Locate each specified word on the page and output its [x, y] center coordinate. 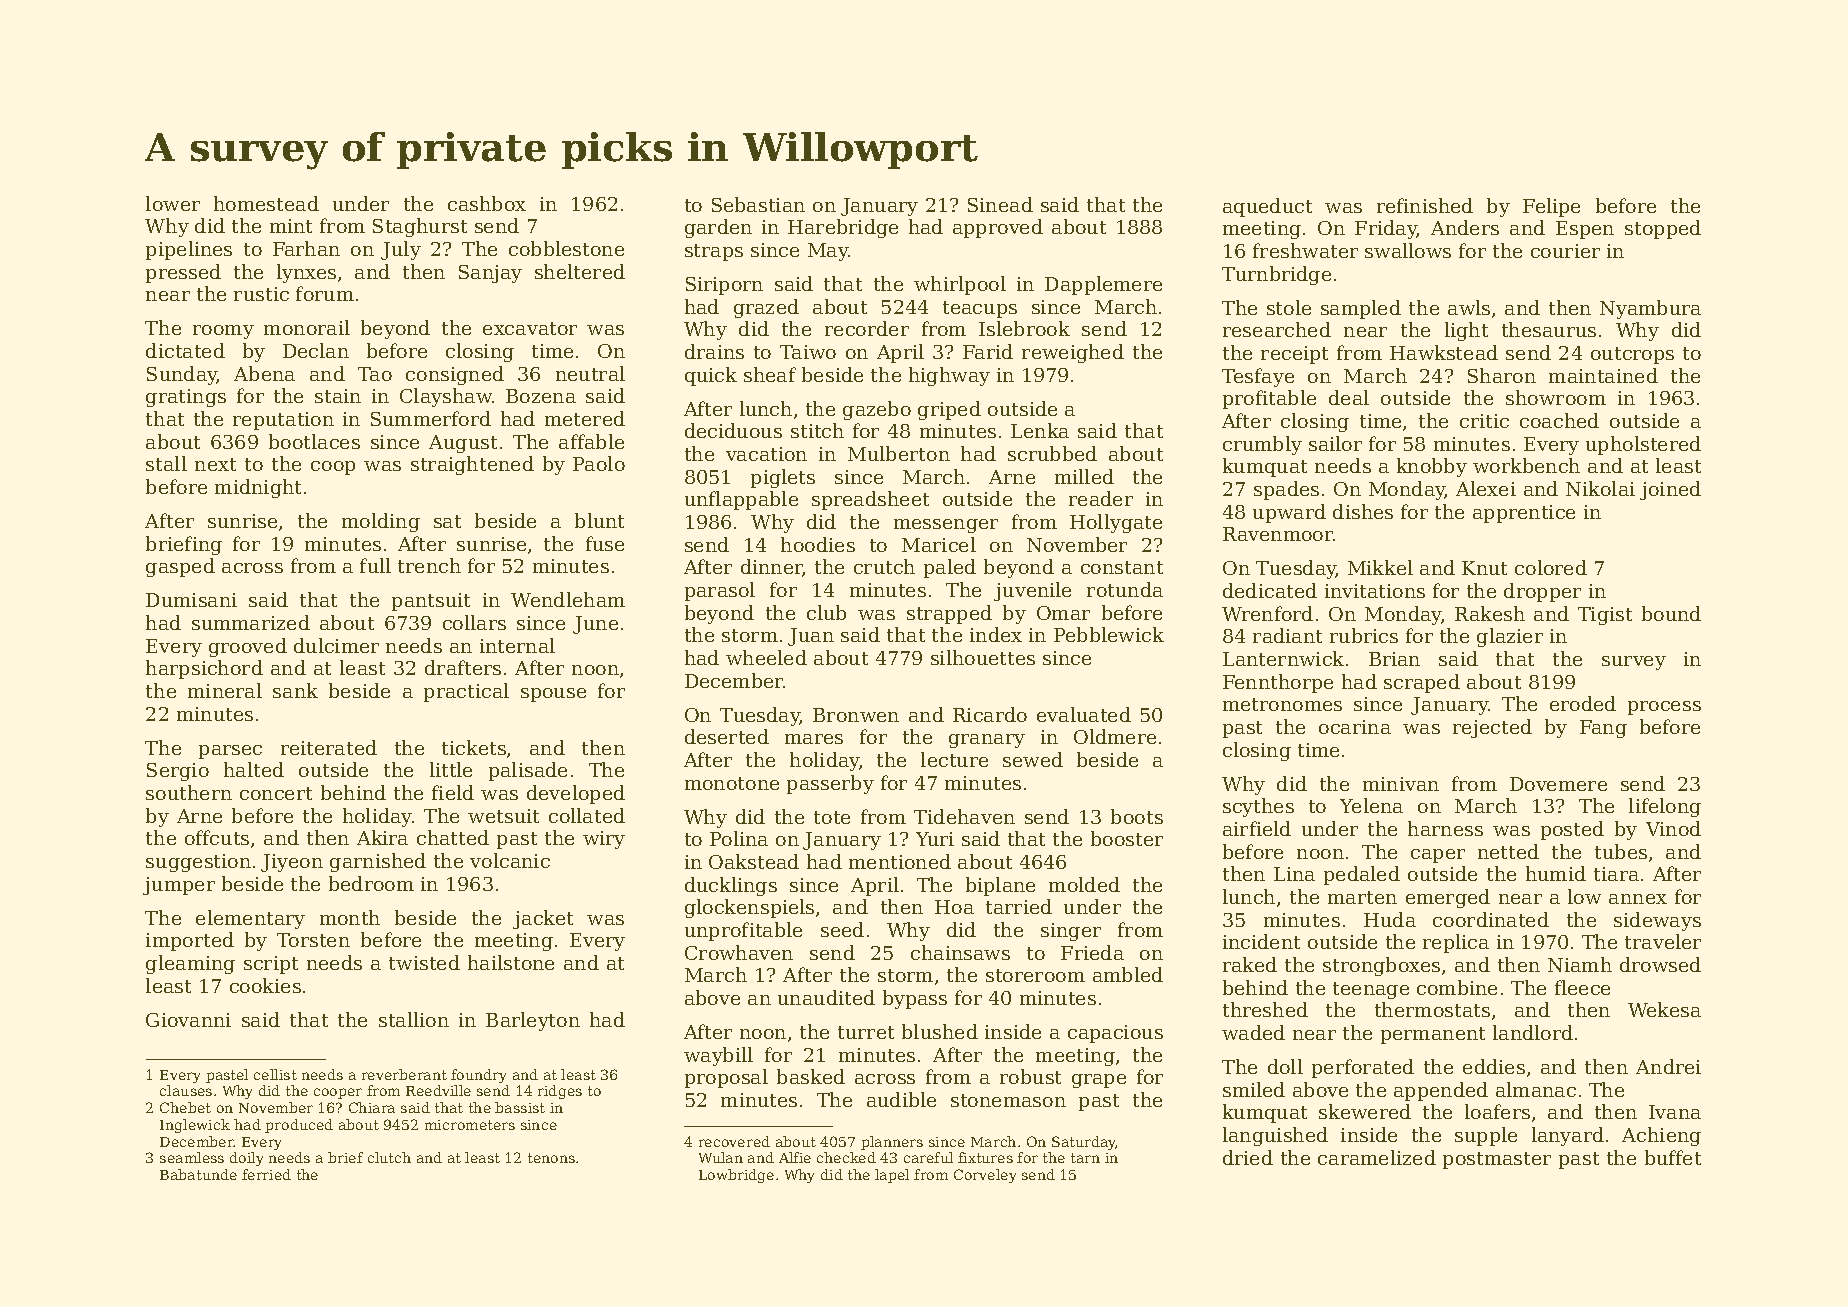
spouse [553, 695]
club [826, 612]
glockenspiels [749, 908]
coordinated [1491, 919]
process [1664, 708]
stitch [817, 430]
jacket [543, 919]
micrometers [470, 1125]
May [828, 252]
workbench [1526, 465]
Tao [375, 374]
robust [1030, 1076]
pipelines [189, 250]
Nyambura [1650, 309]
